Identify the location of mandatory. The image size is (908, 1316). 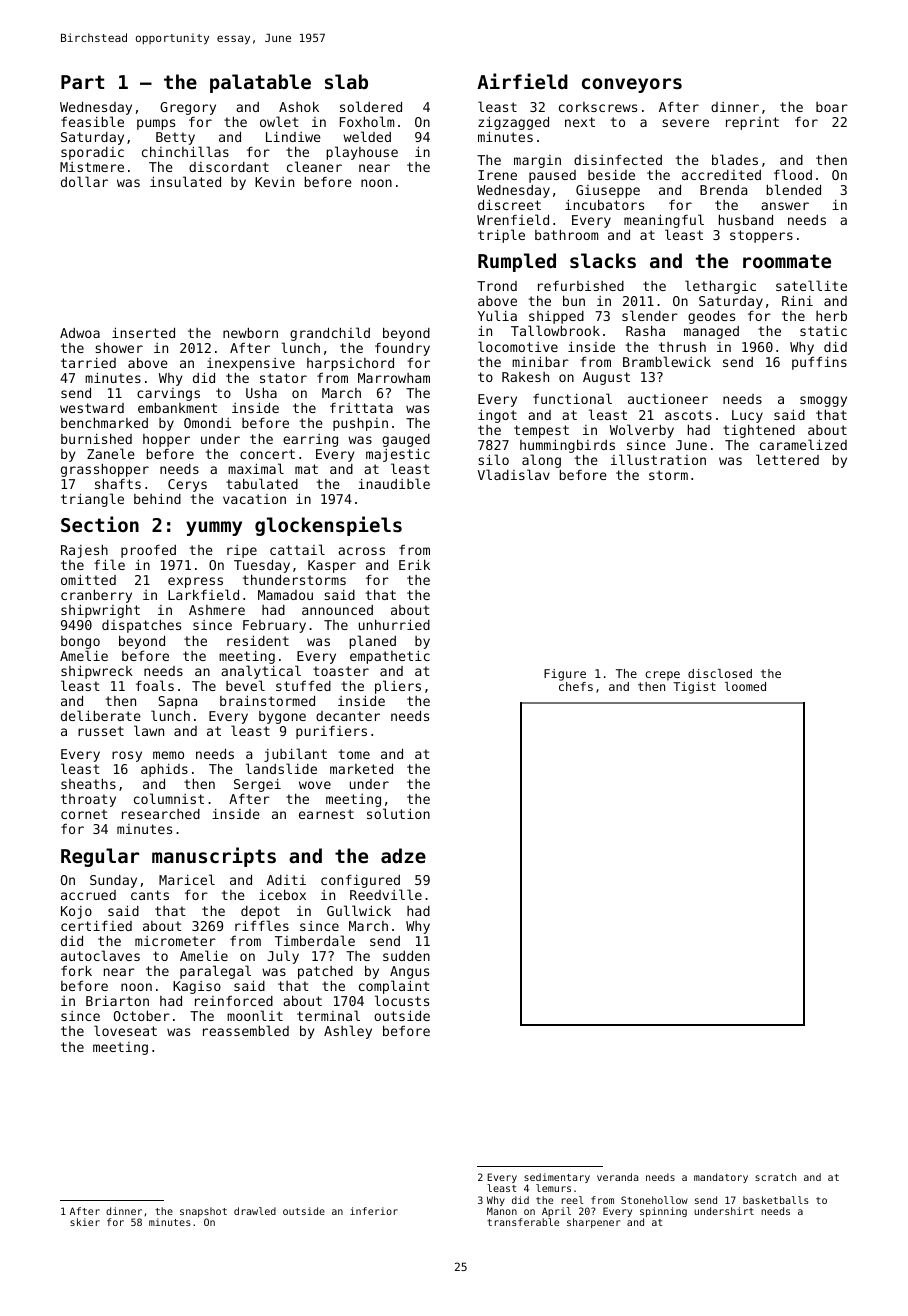
(721, 1178).
